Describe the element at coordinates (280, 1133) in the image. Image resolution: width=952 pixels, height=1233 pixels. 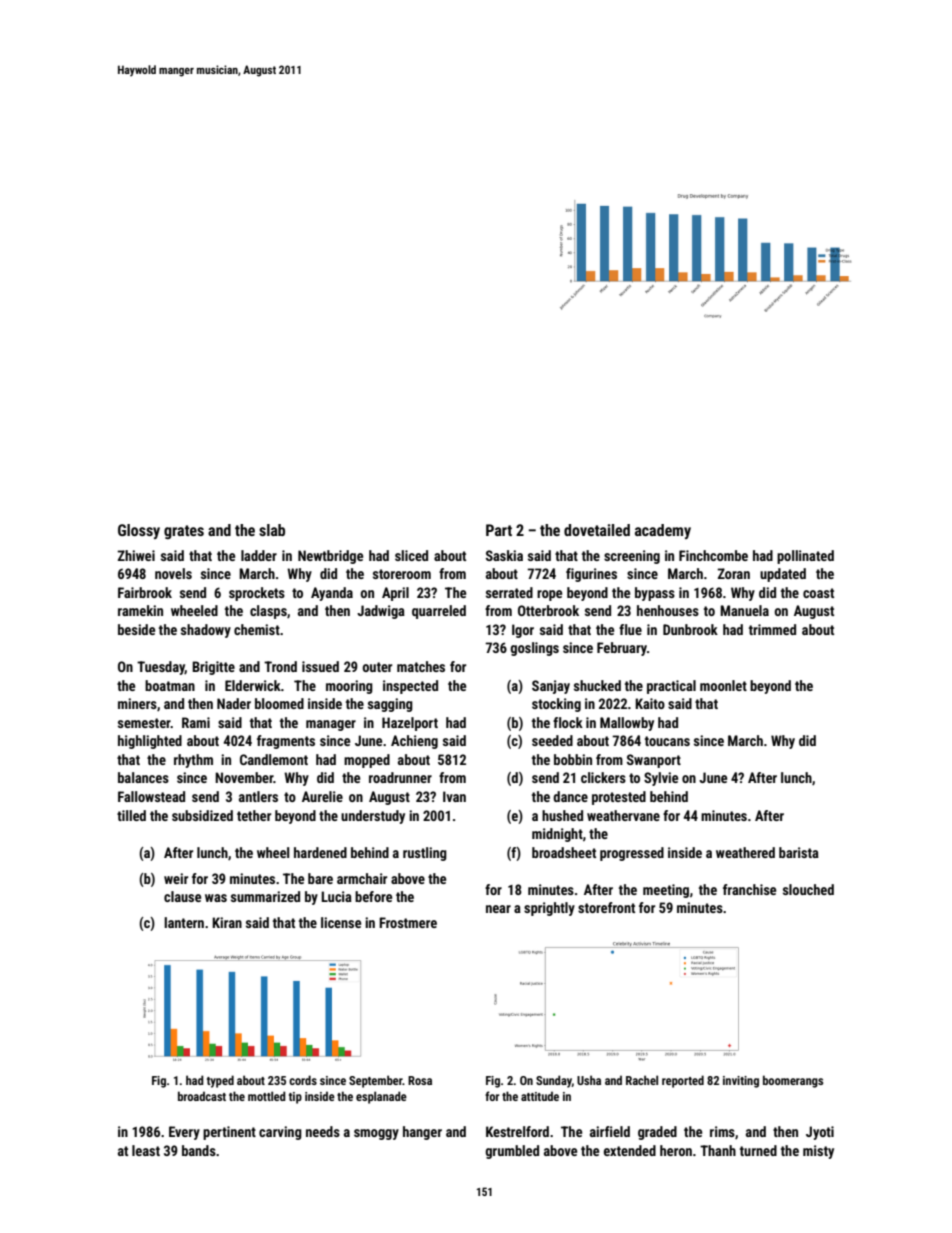
I see `carving` at that location.
